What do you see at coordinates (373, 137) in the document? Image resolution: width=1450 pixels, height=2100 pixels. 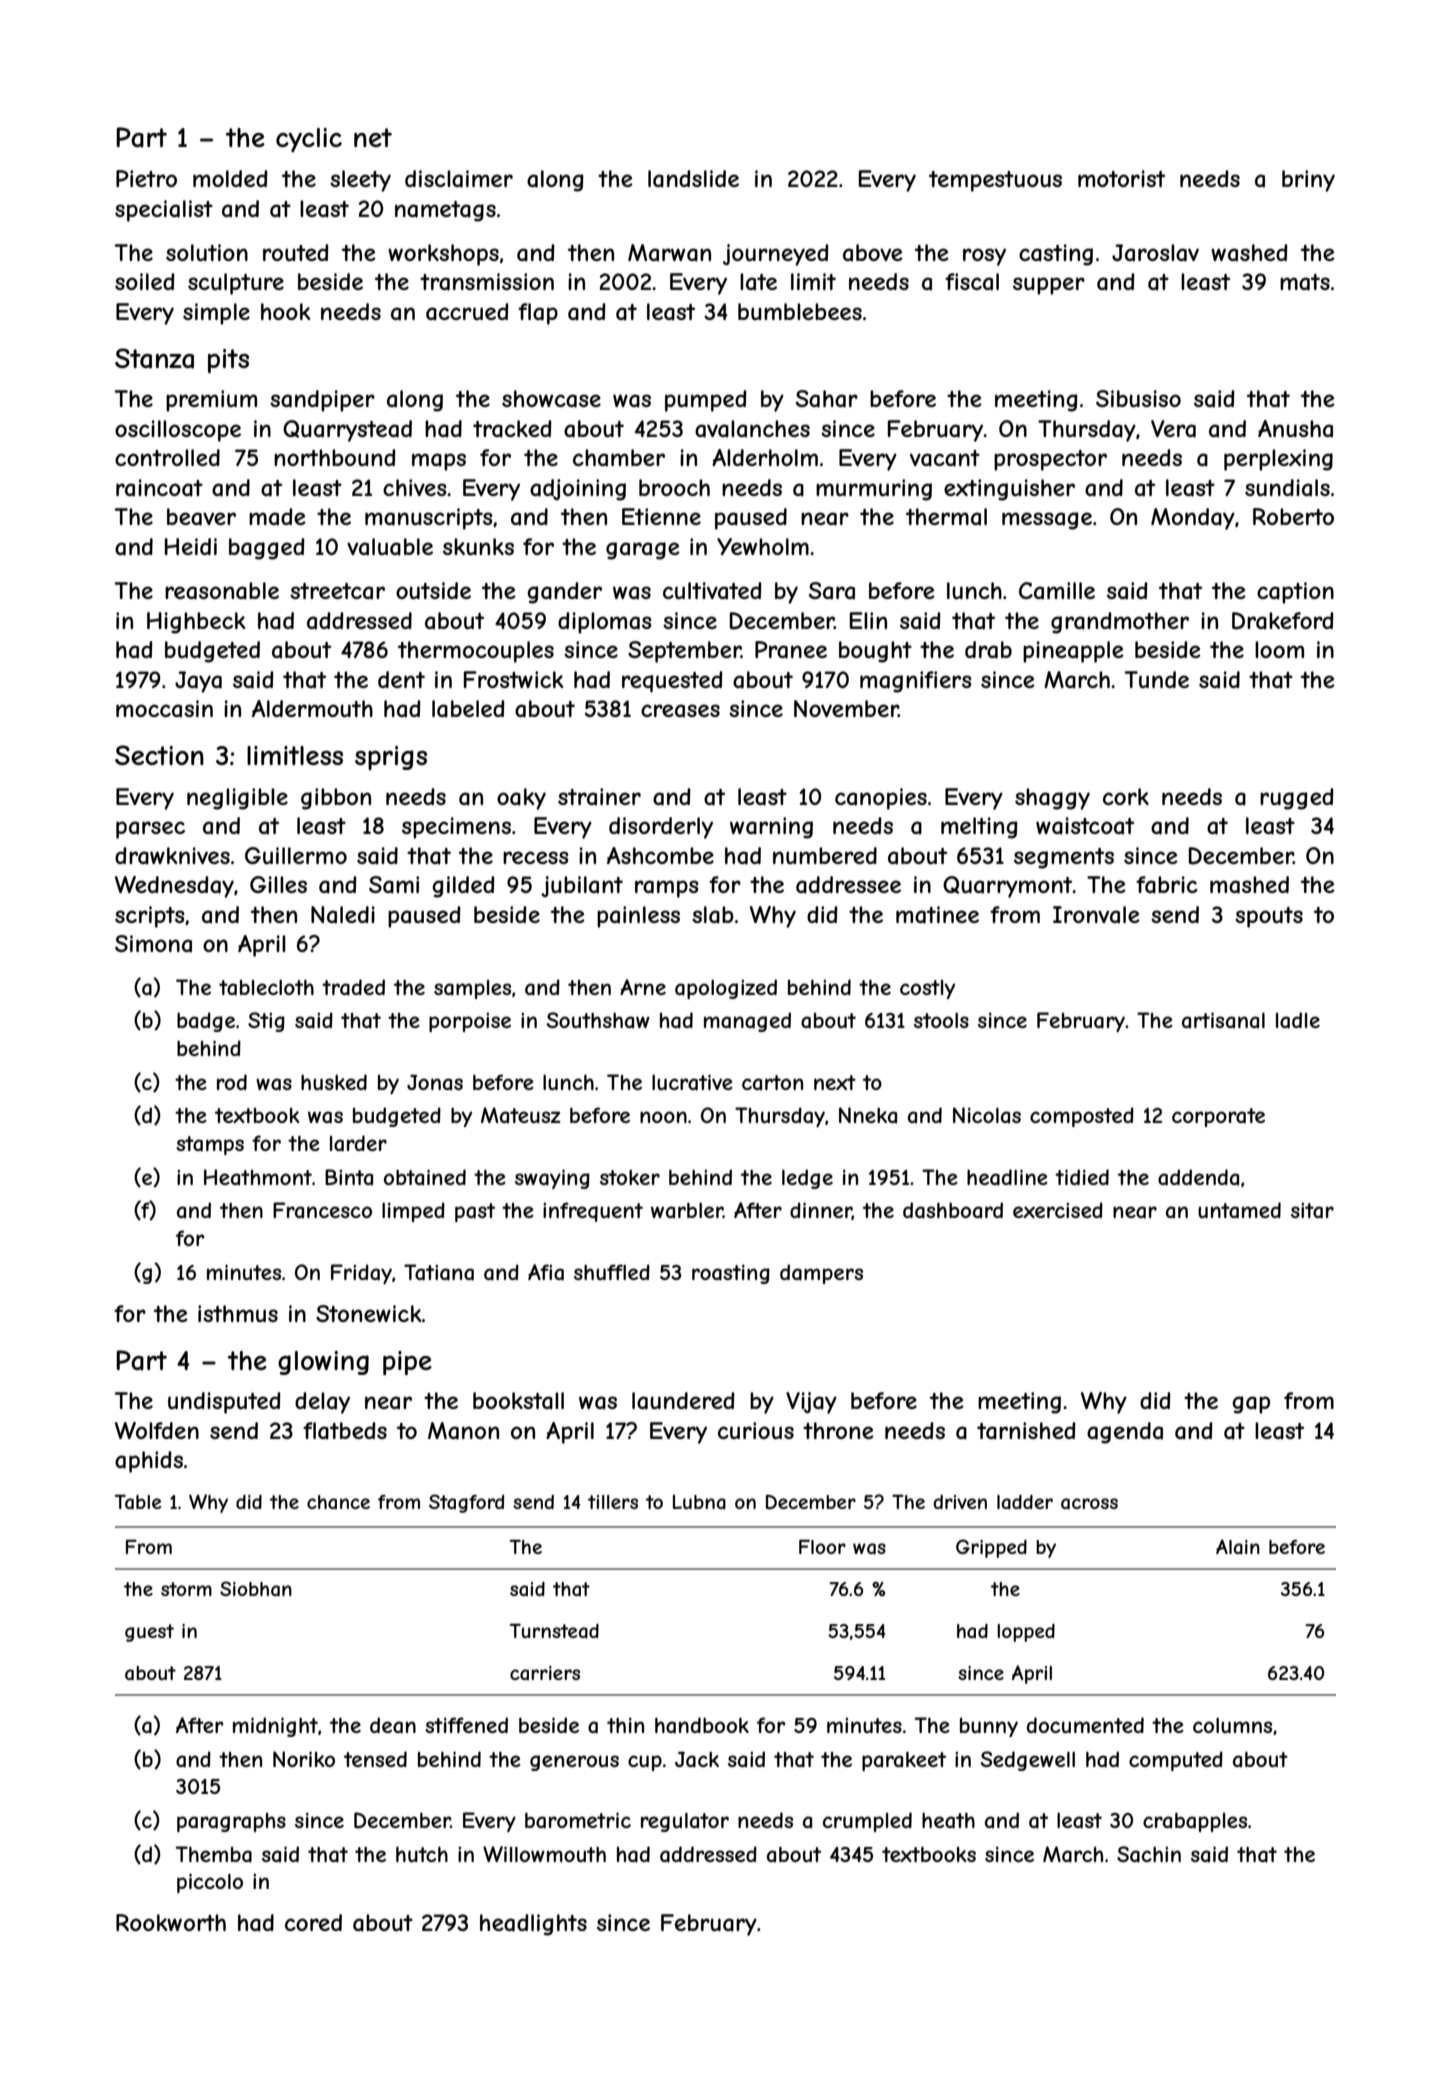 I see `net` at bounding box center [373, 137].
